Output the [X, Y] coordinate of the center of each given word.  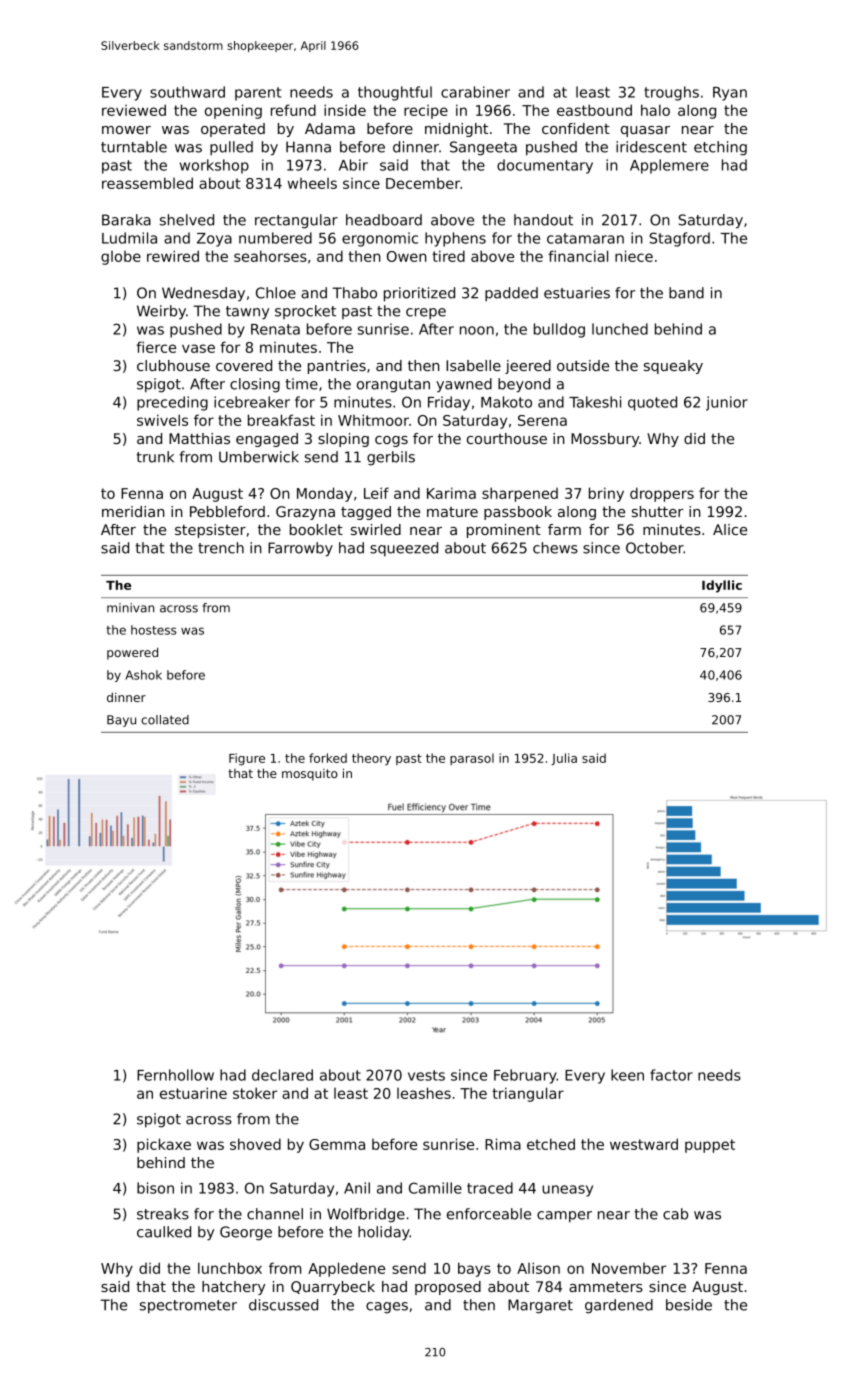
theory [371, 759]
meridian [133, 511]
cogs [391, 441]
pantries [337, 367]
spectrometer [188, 1307]
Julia [564, 759]
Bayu [121, 721]
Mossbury [605, 440]
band [686, 293]
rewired [173, 256]
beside [689, 1305]
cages [387, 1308]
